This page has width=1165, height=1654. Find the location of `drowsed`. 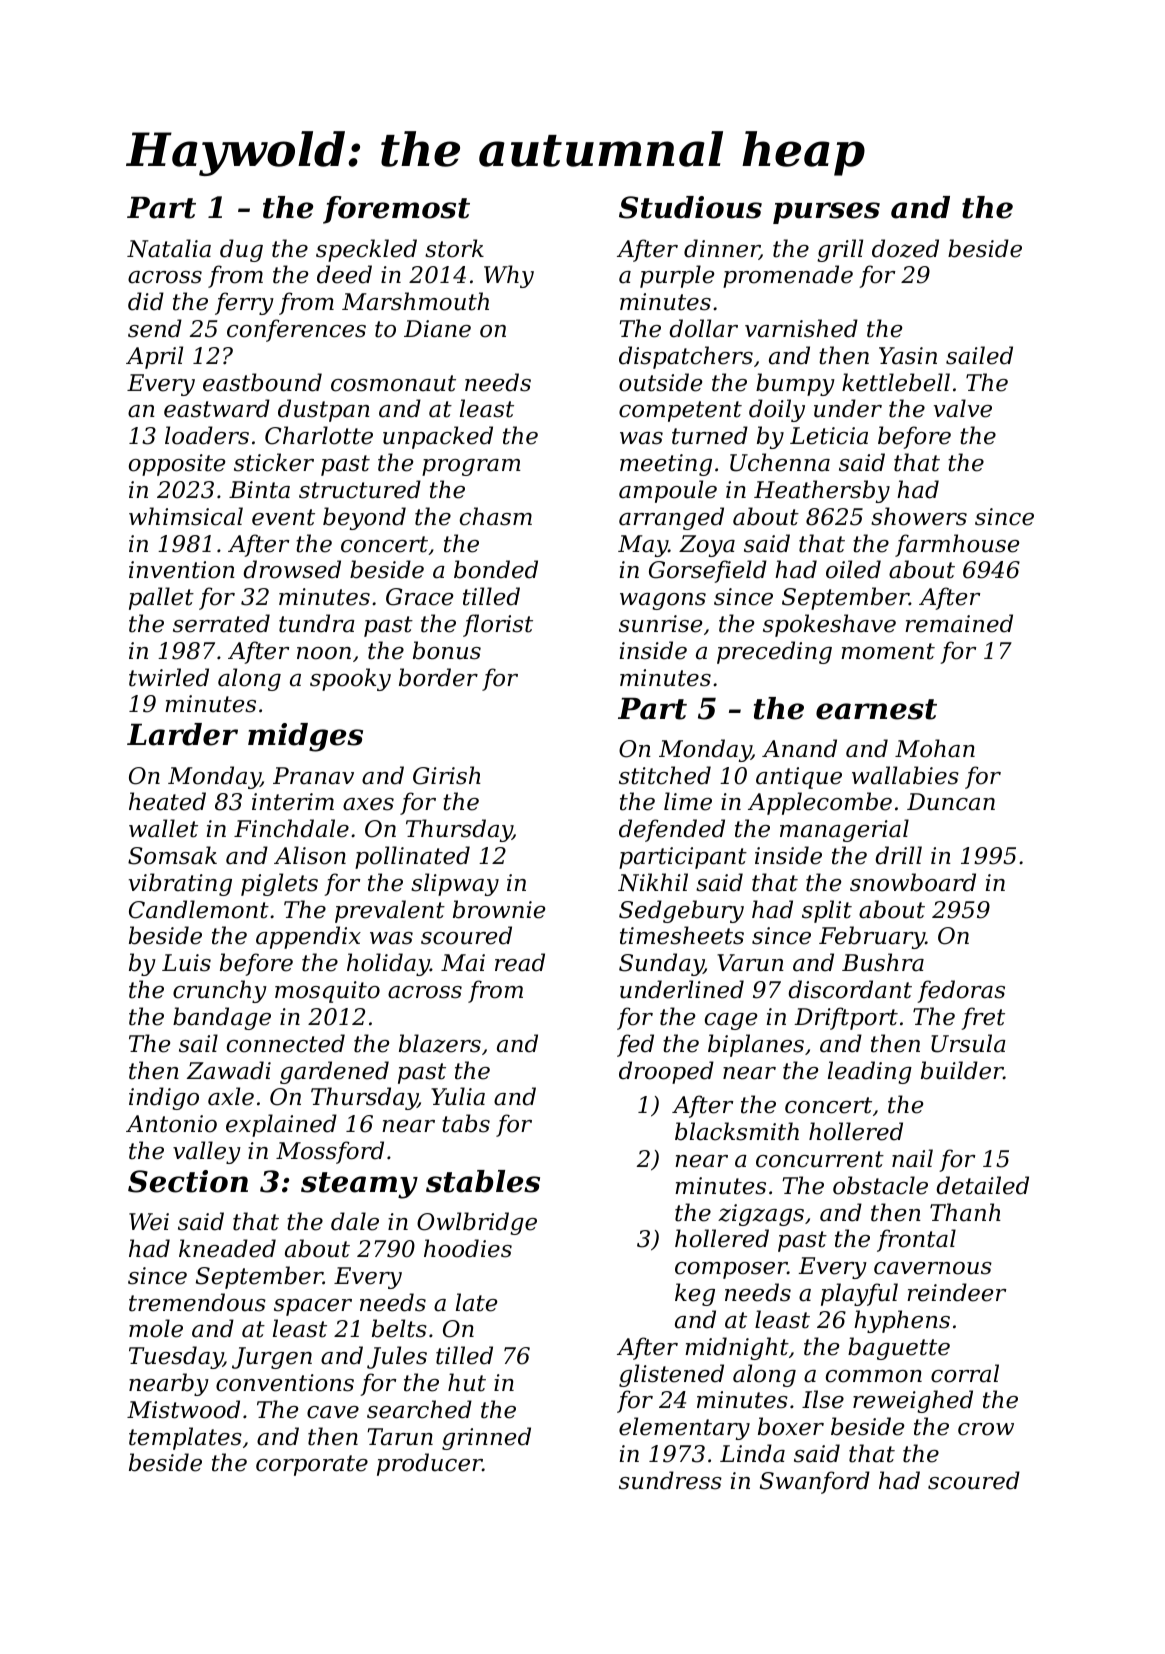

drowsed is located at coordinates (292, 569).
